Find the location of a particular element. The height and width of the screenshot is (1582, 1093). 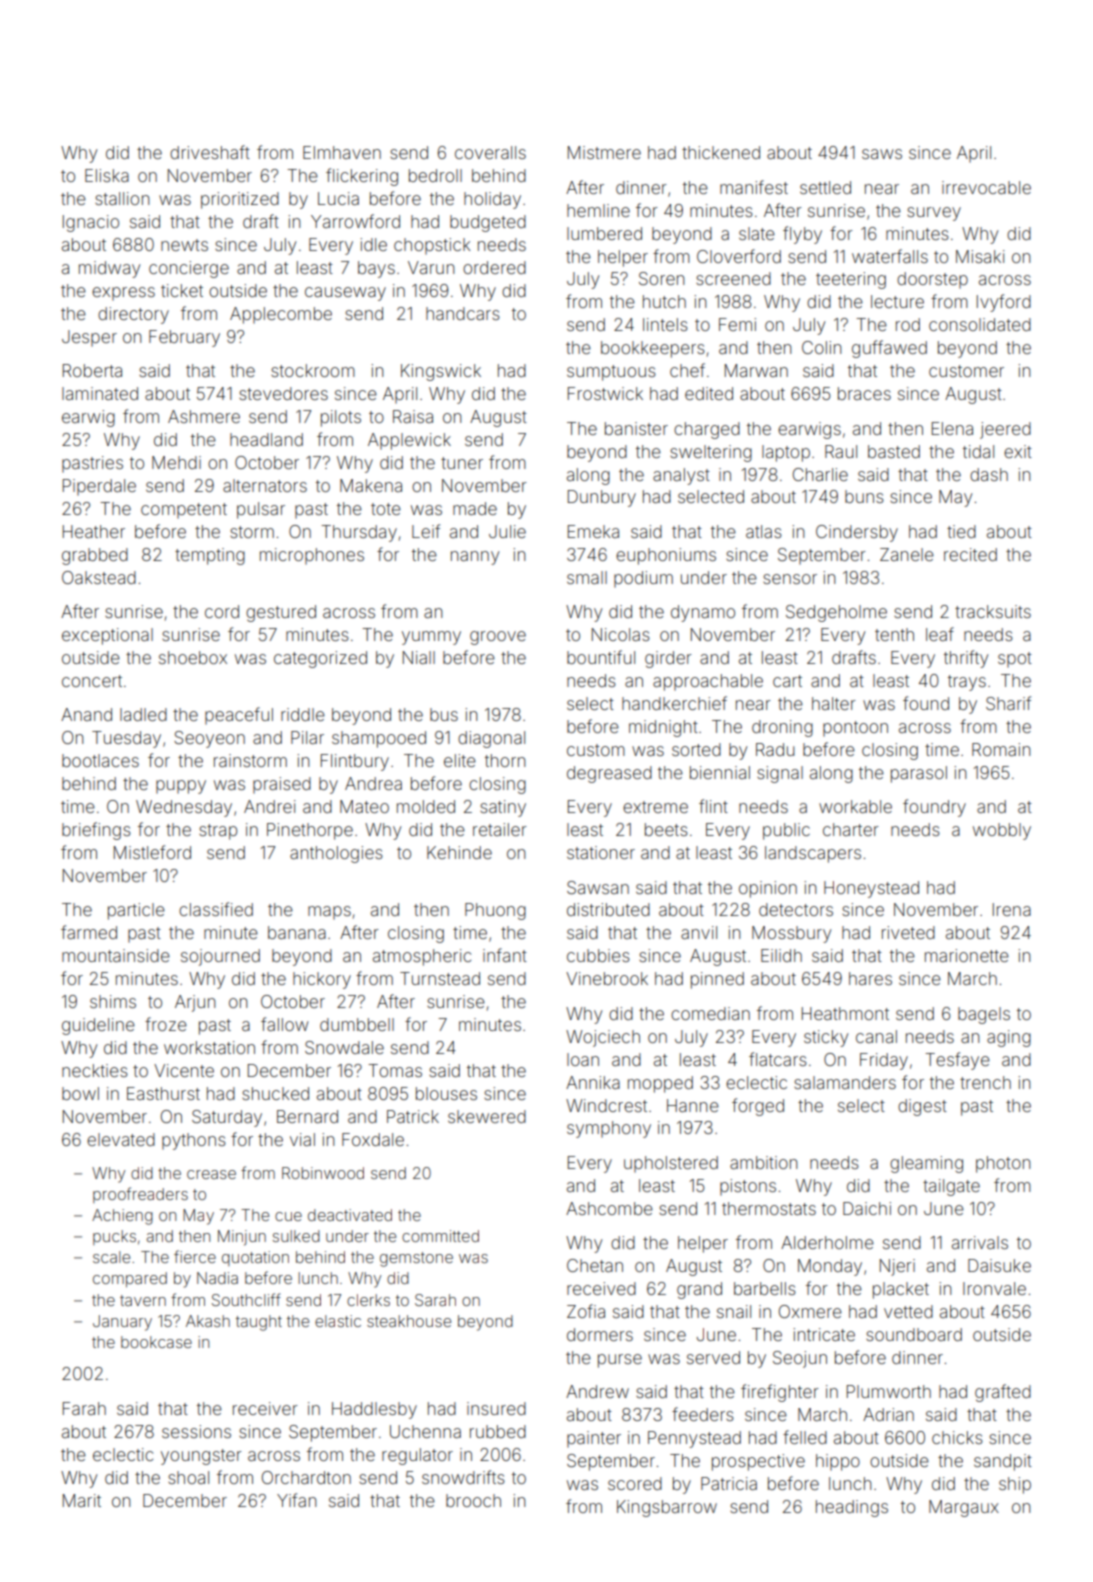

January is located at coordinates (122, 1323).
